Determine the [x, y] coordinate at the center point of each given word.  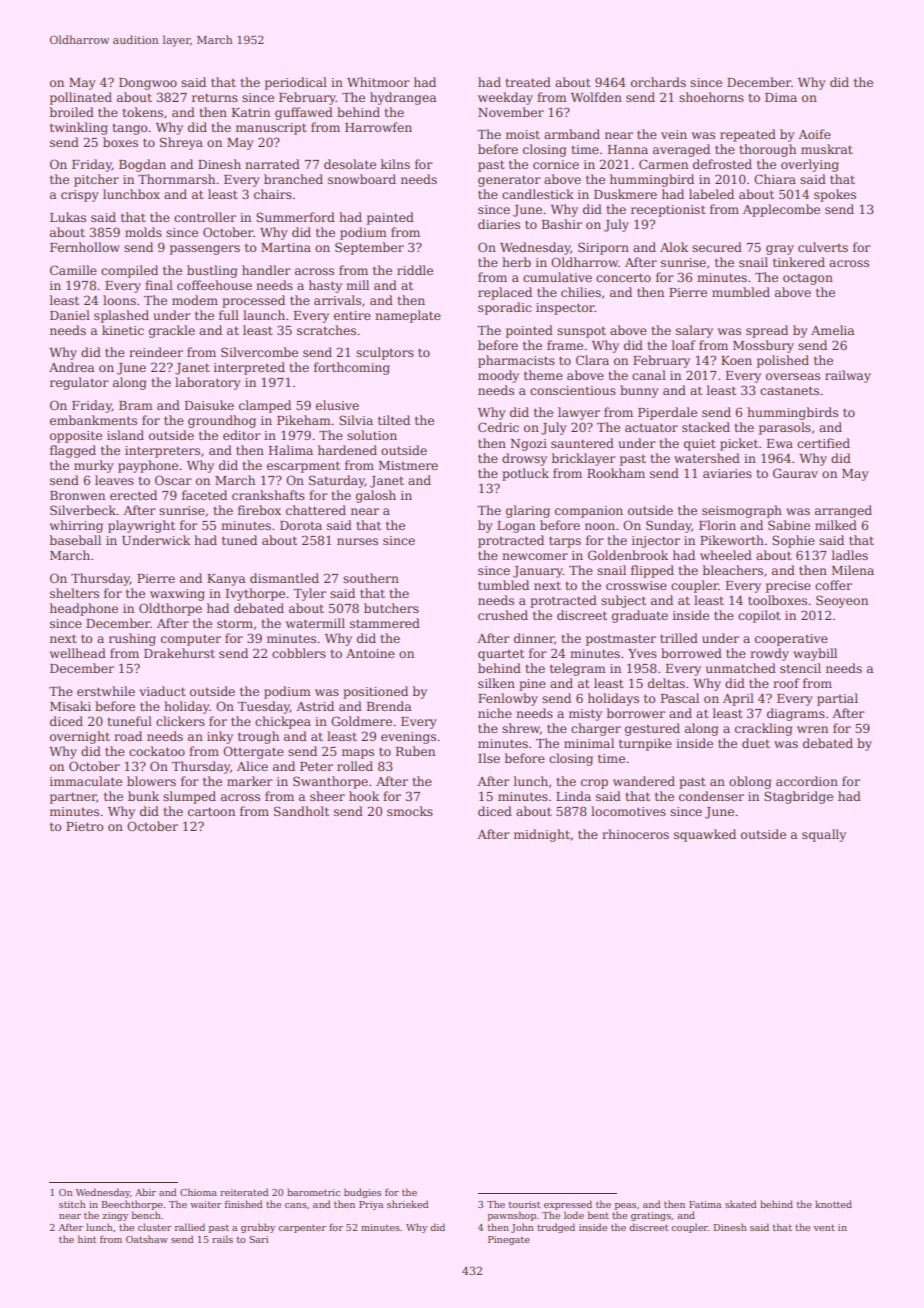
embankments [93, 420]
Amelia [832, 330]
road [128, 736]
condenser [711, 796]
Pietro [84, 826]
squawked [705, 835]
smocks [410, 811]
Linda [573, 796]
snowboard [362, 179]
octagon [808, 279]
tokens [142, 112]
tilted [394, 420]
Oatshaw [147, 1239]
